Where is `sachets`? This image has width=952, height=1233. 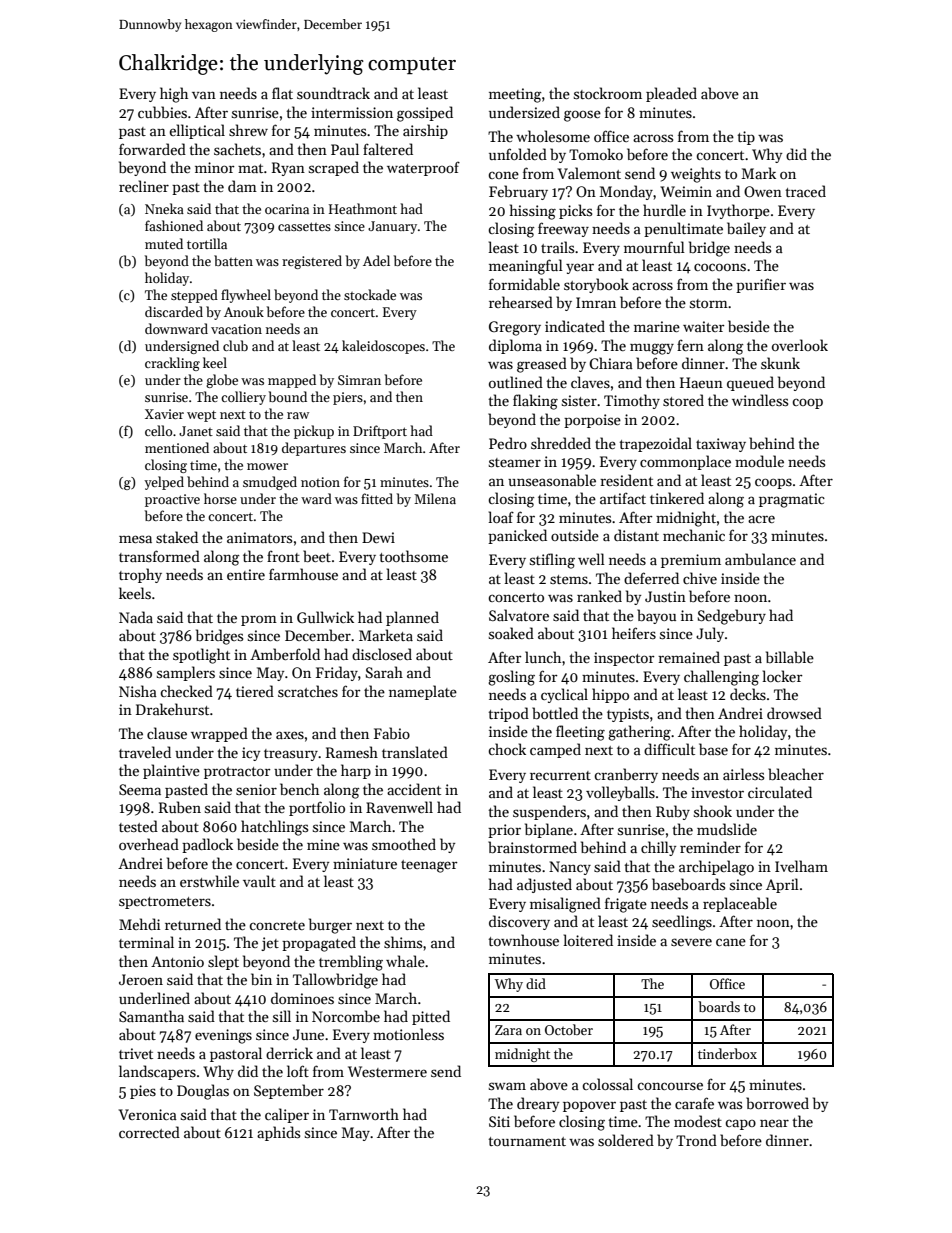 sachets is located at coordinates (237, 149).
